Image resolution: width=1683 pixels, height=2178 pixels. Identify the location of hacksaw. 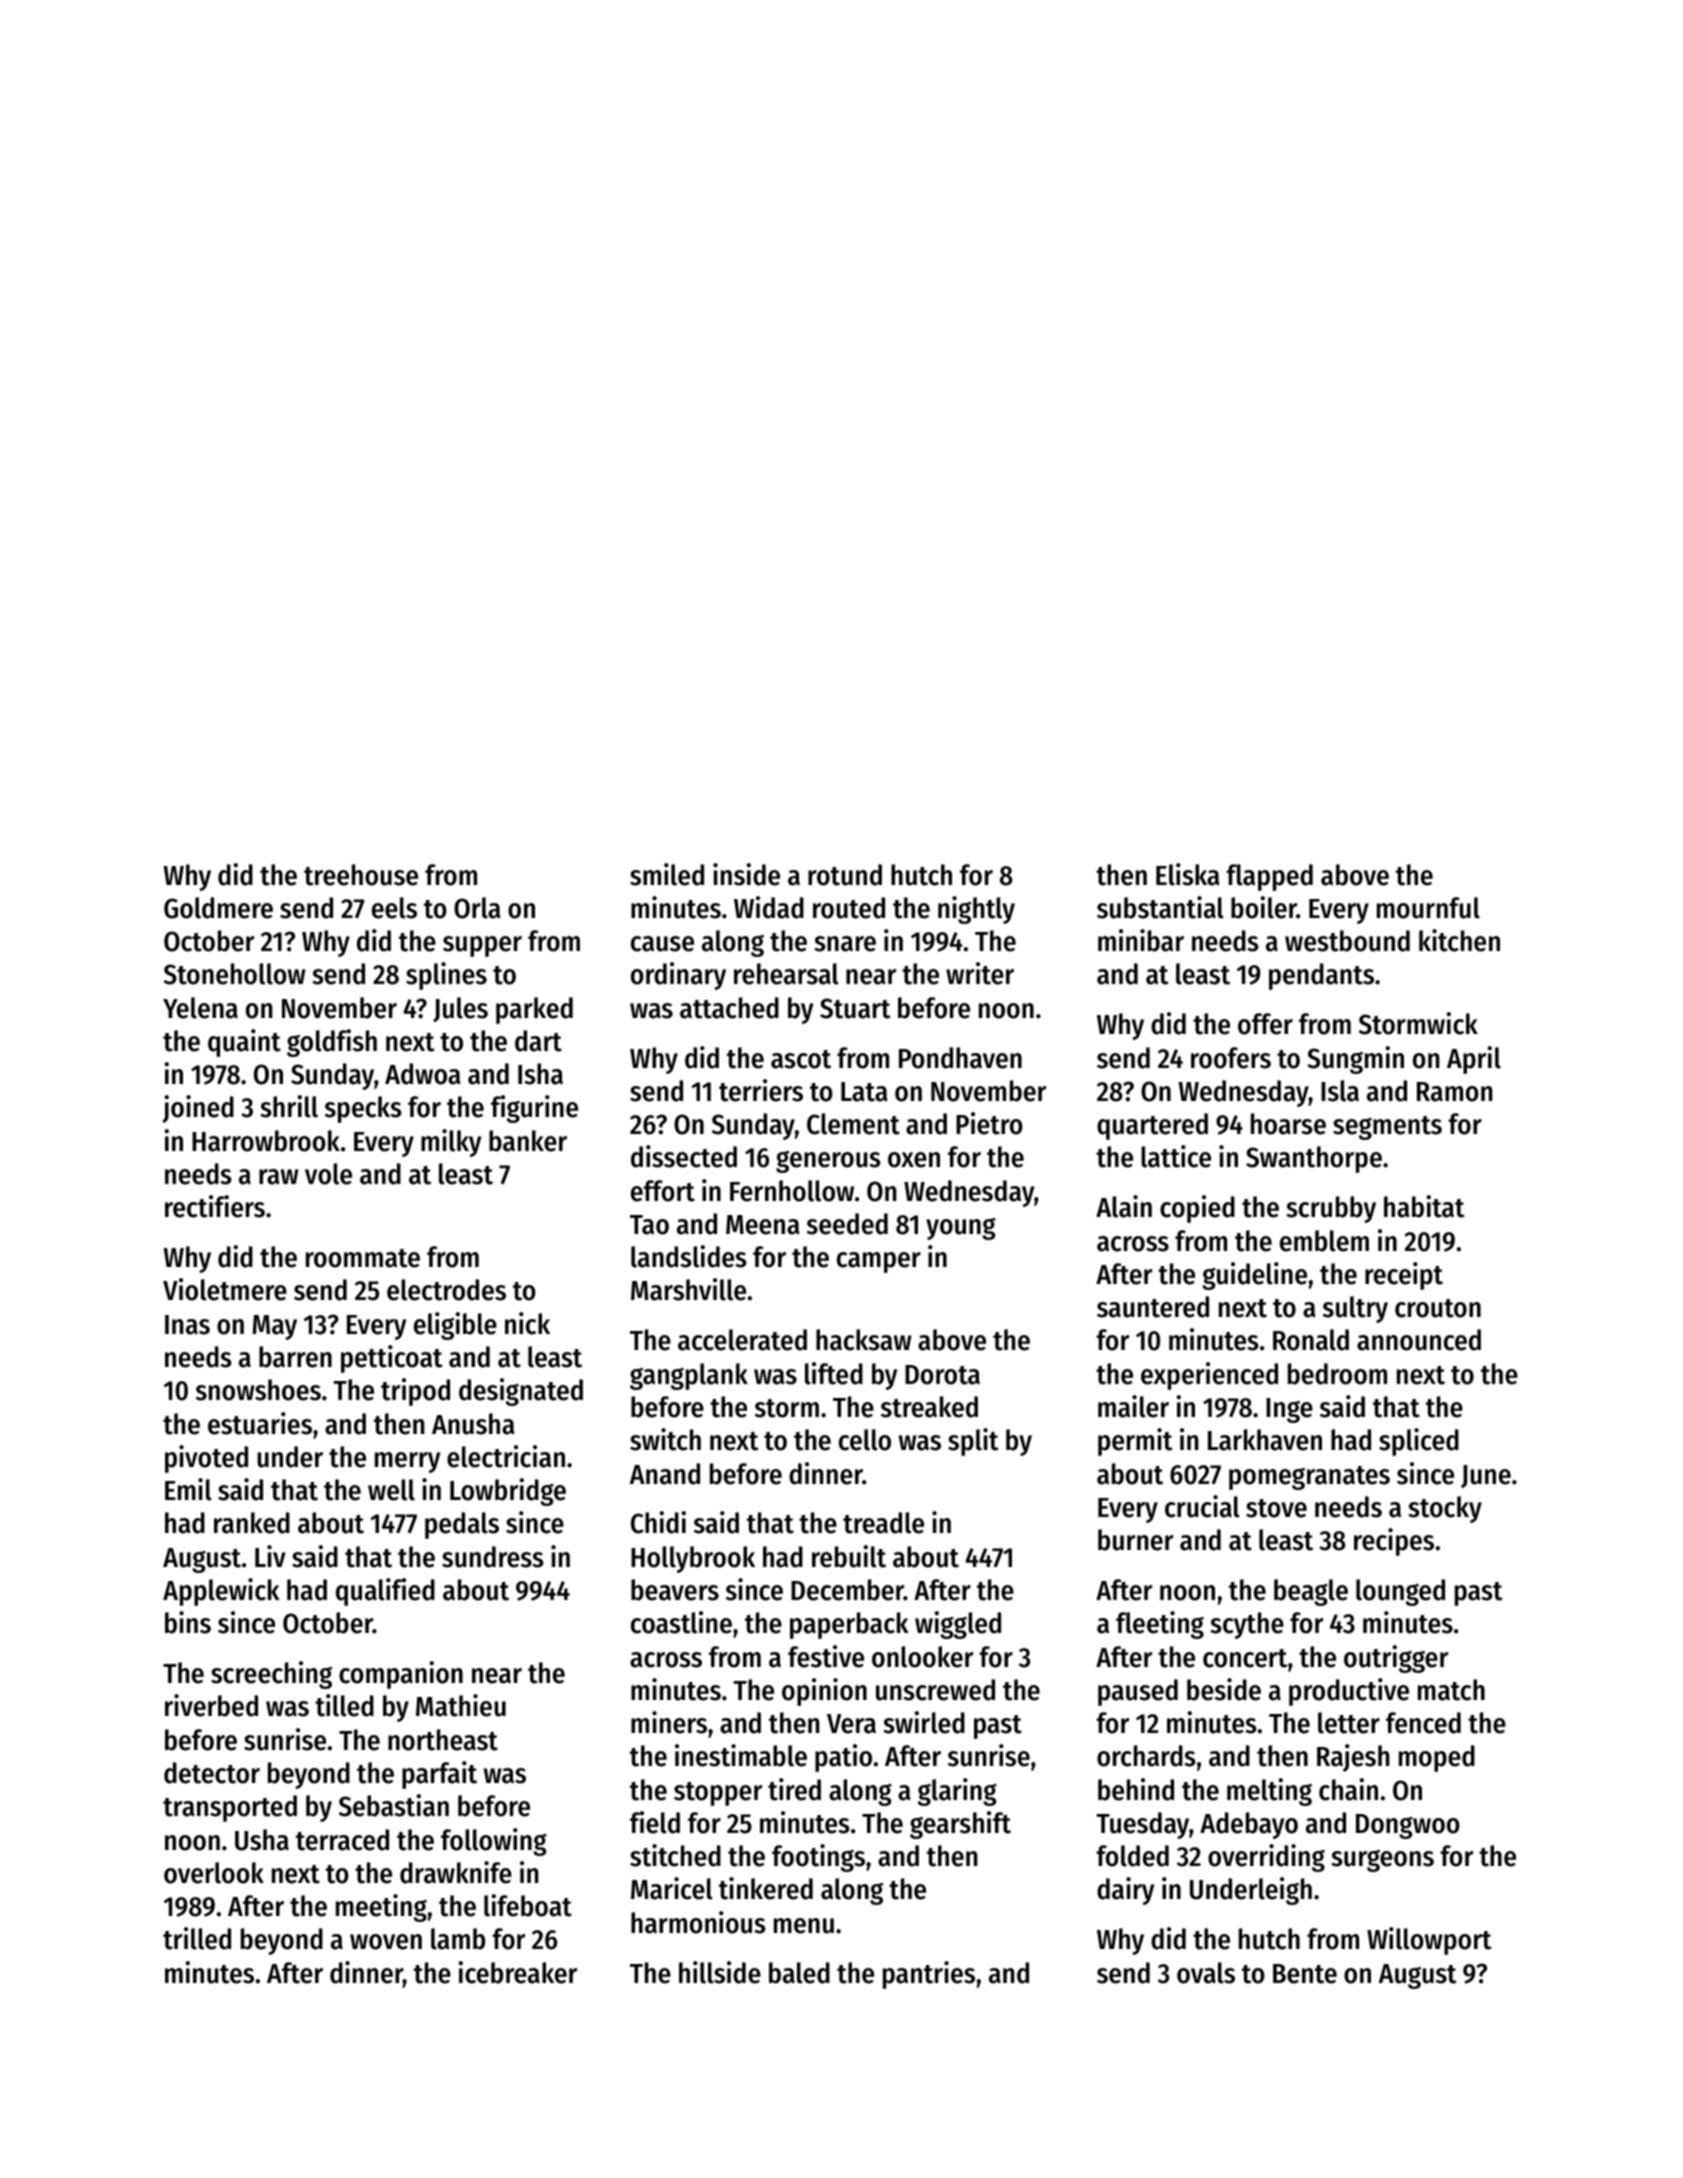
(863, 1340).
